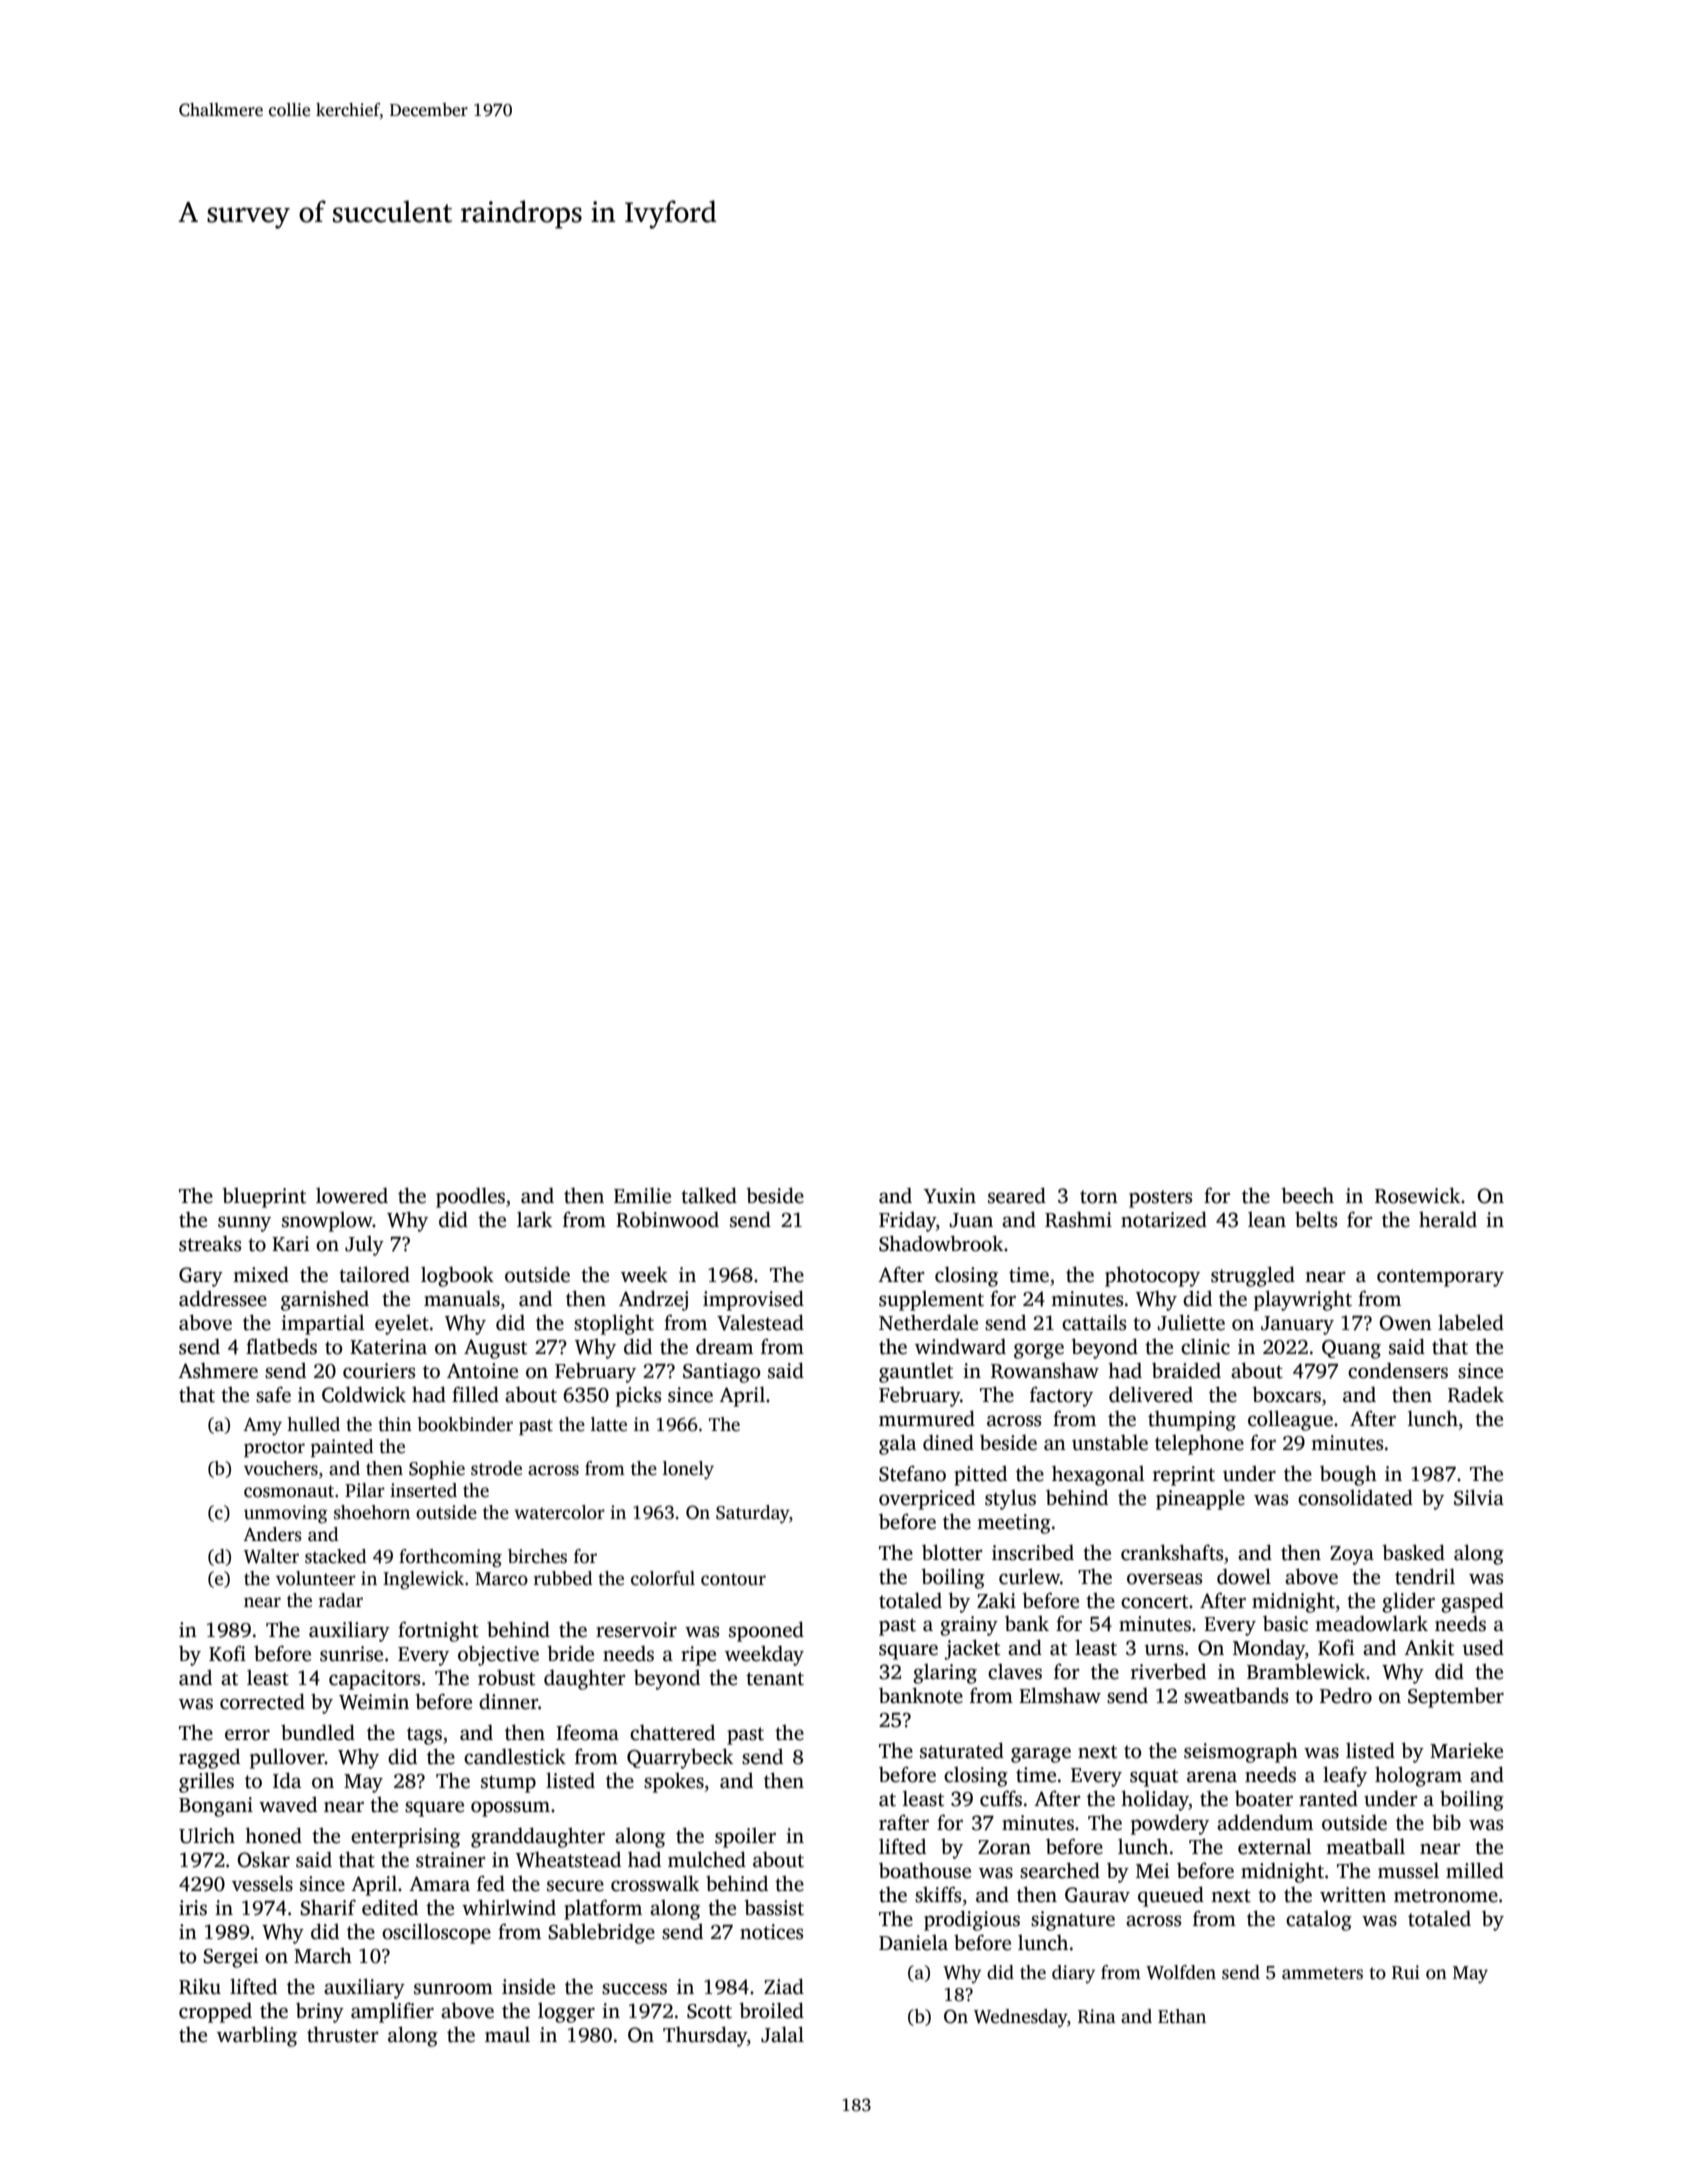 This image has height=2178, width=1683. What do you see at coordinates (451, 1860) in the image?
I see `strainer` at bounding box center [451, 1860].
